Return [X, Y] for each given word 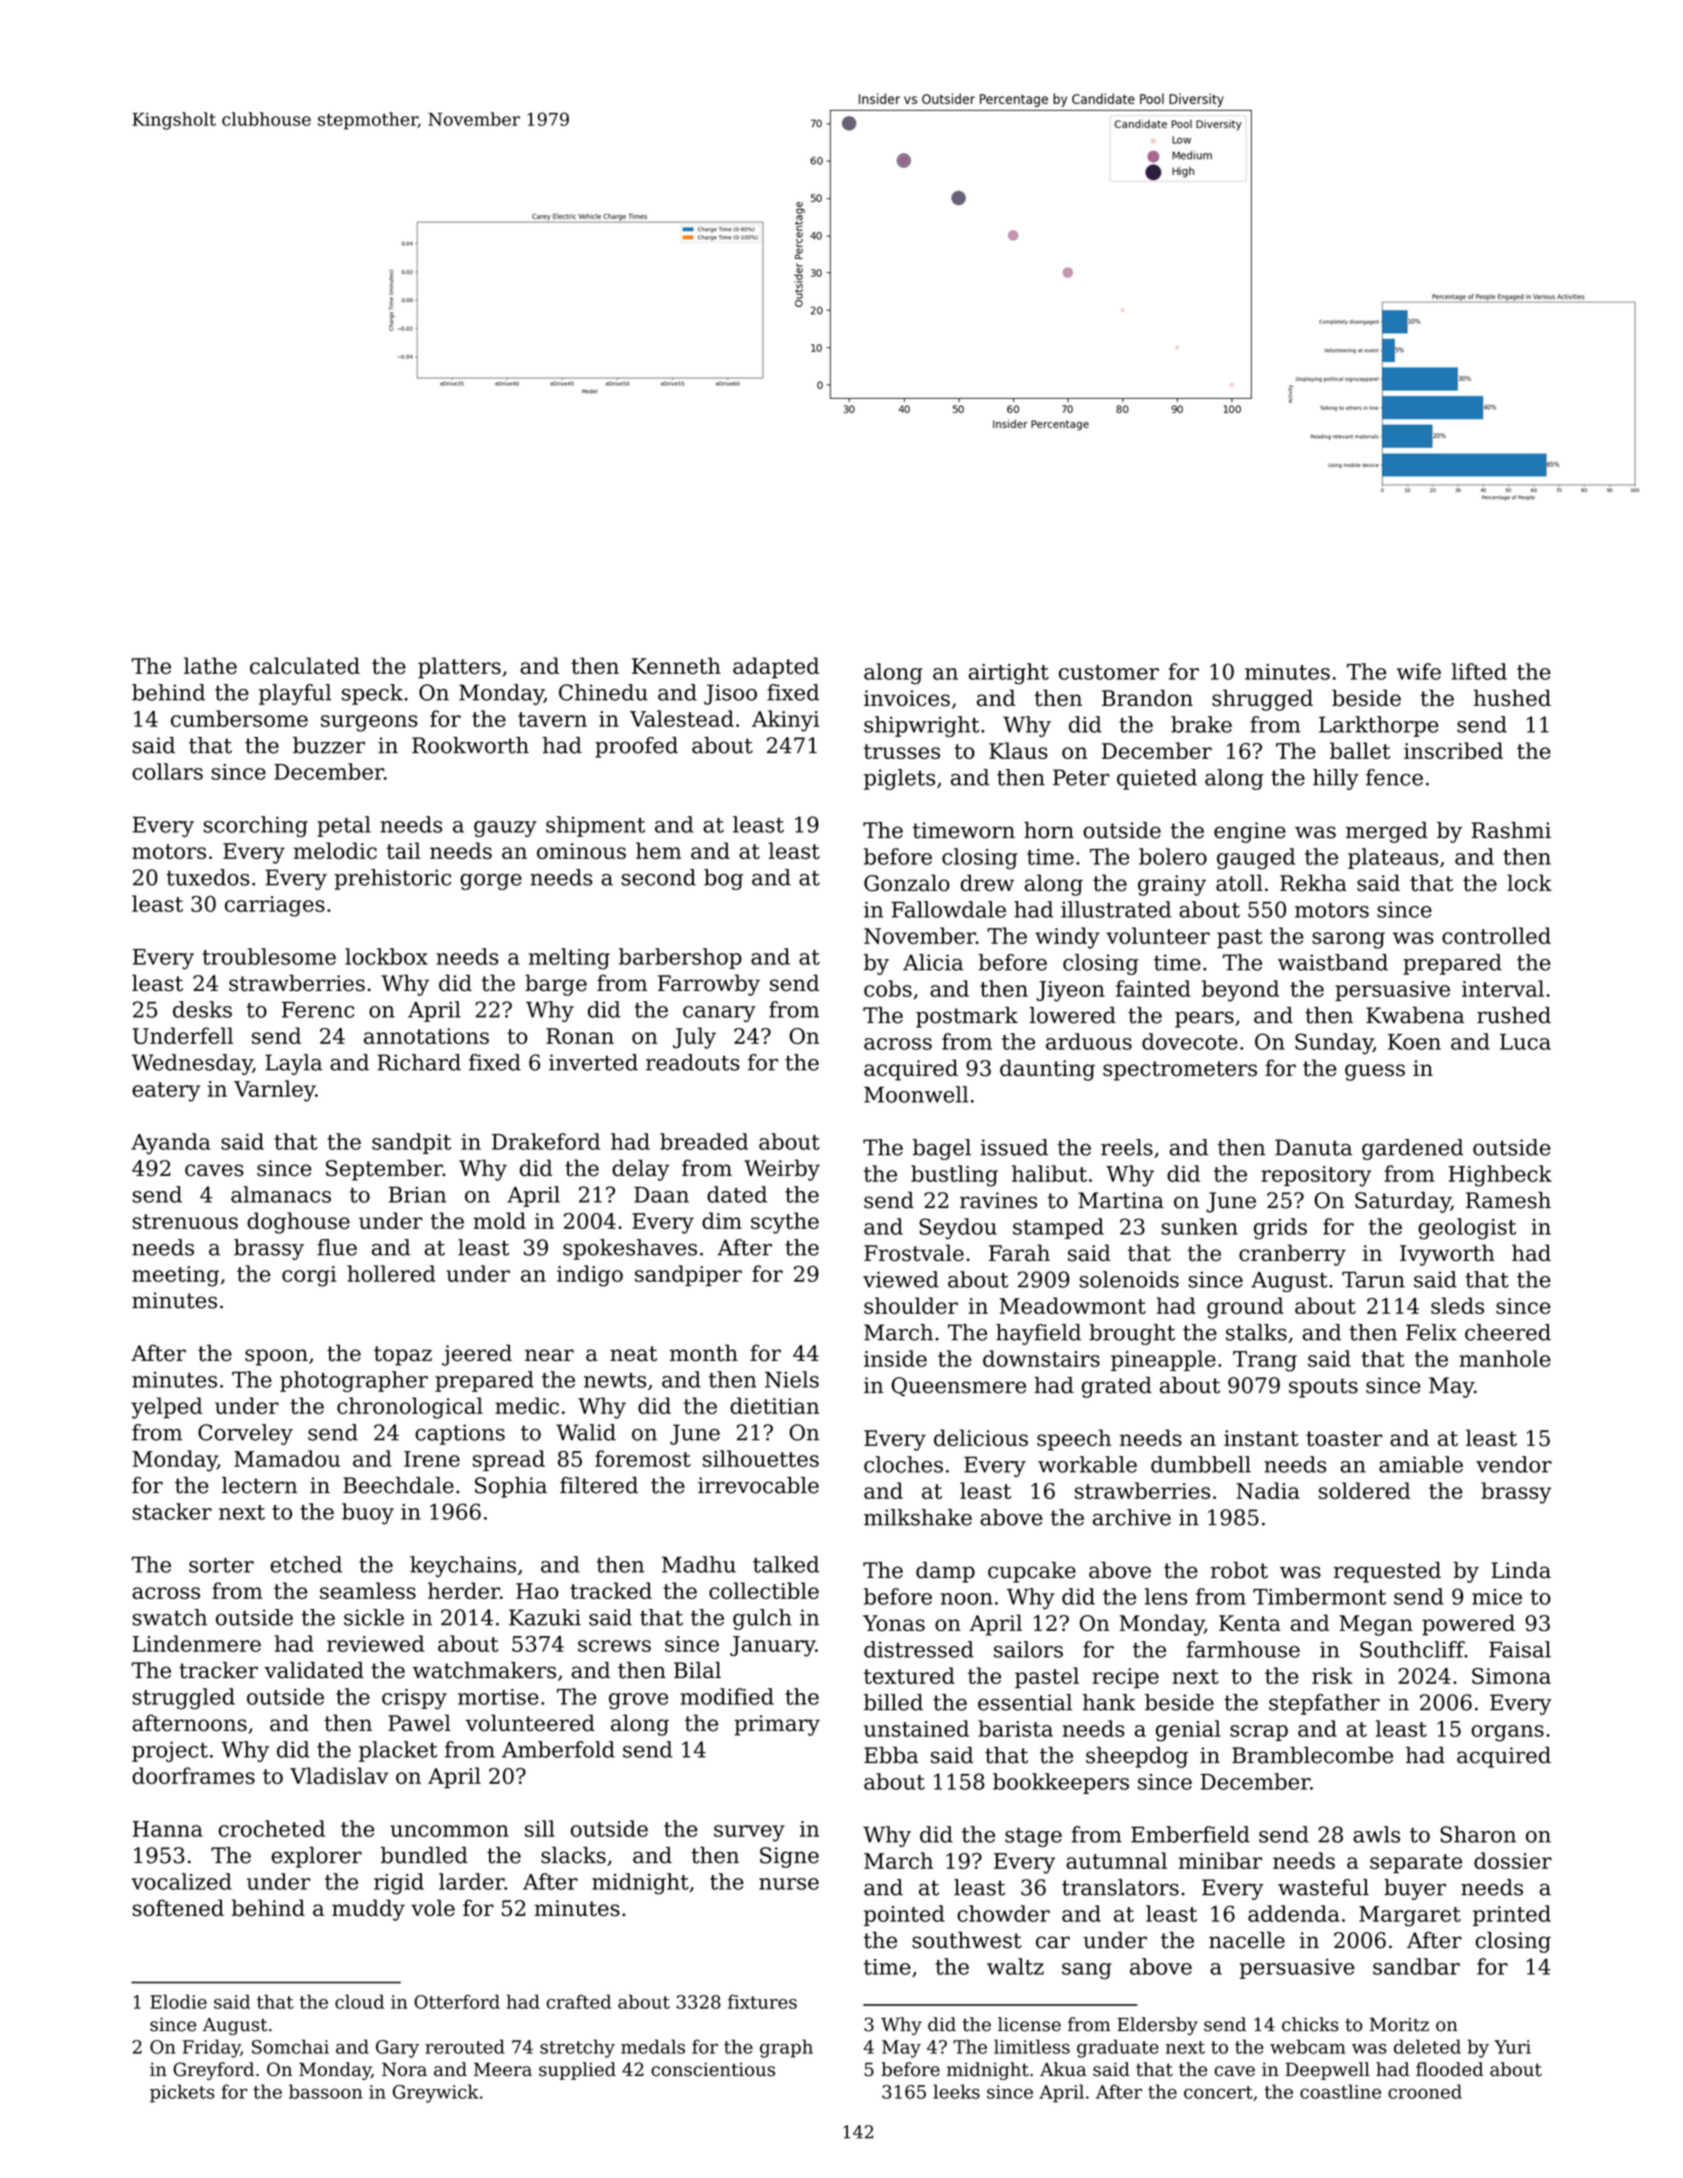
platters [459, 668]
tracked [611, 1590]
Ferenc [318, 1010]
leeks [956, 2091]
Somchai [290, 2046]
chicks [1310, 2024]
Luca [1525, 1042]
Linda [1521, 1570]
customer [1109, 672]
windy [1067, 938]
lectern [259, 1485]
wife [1419, 671]
